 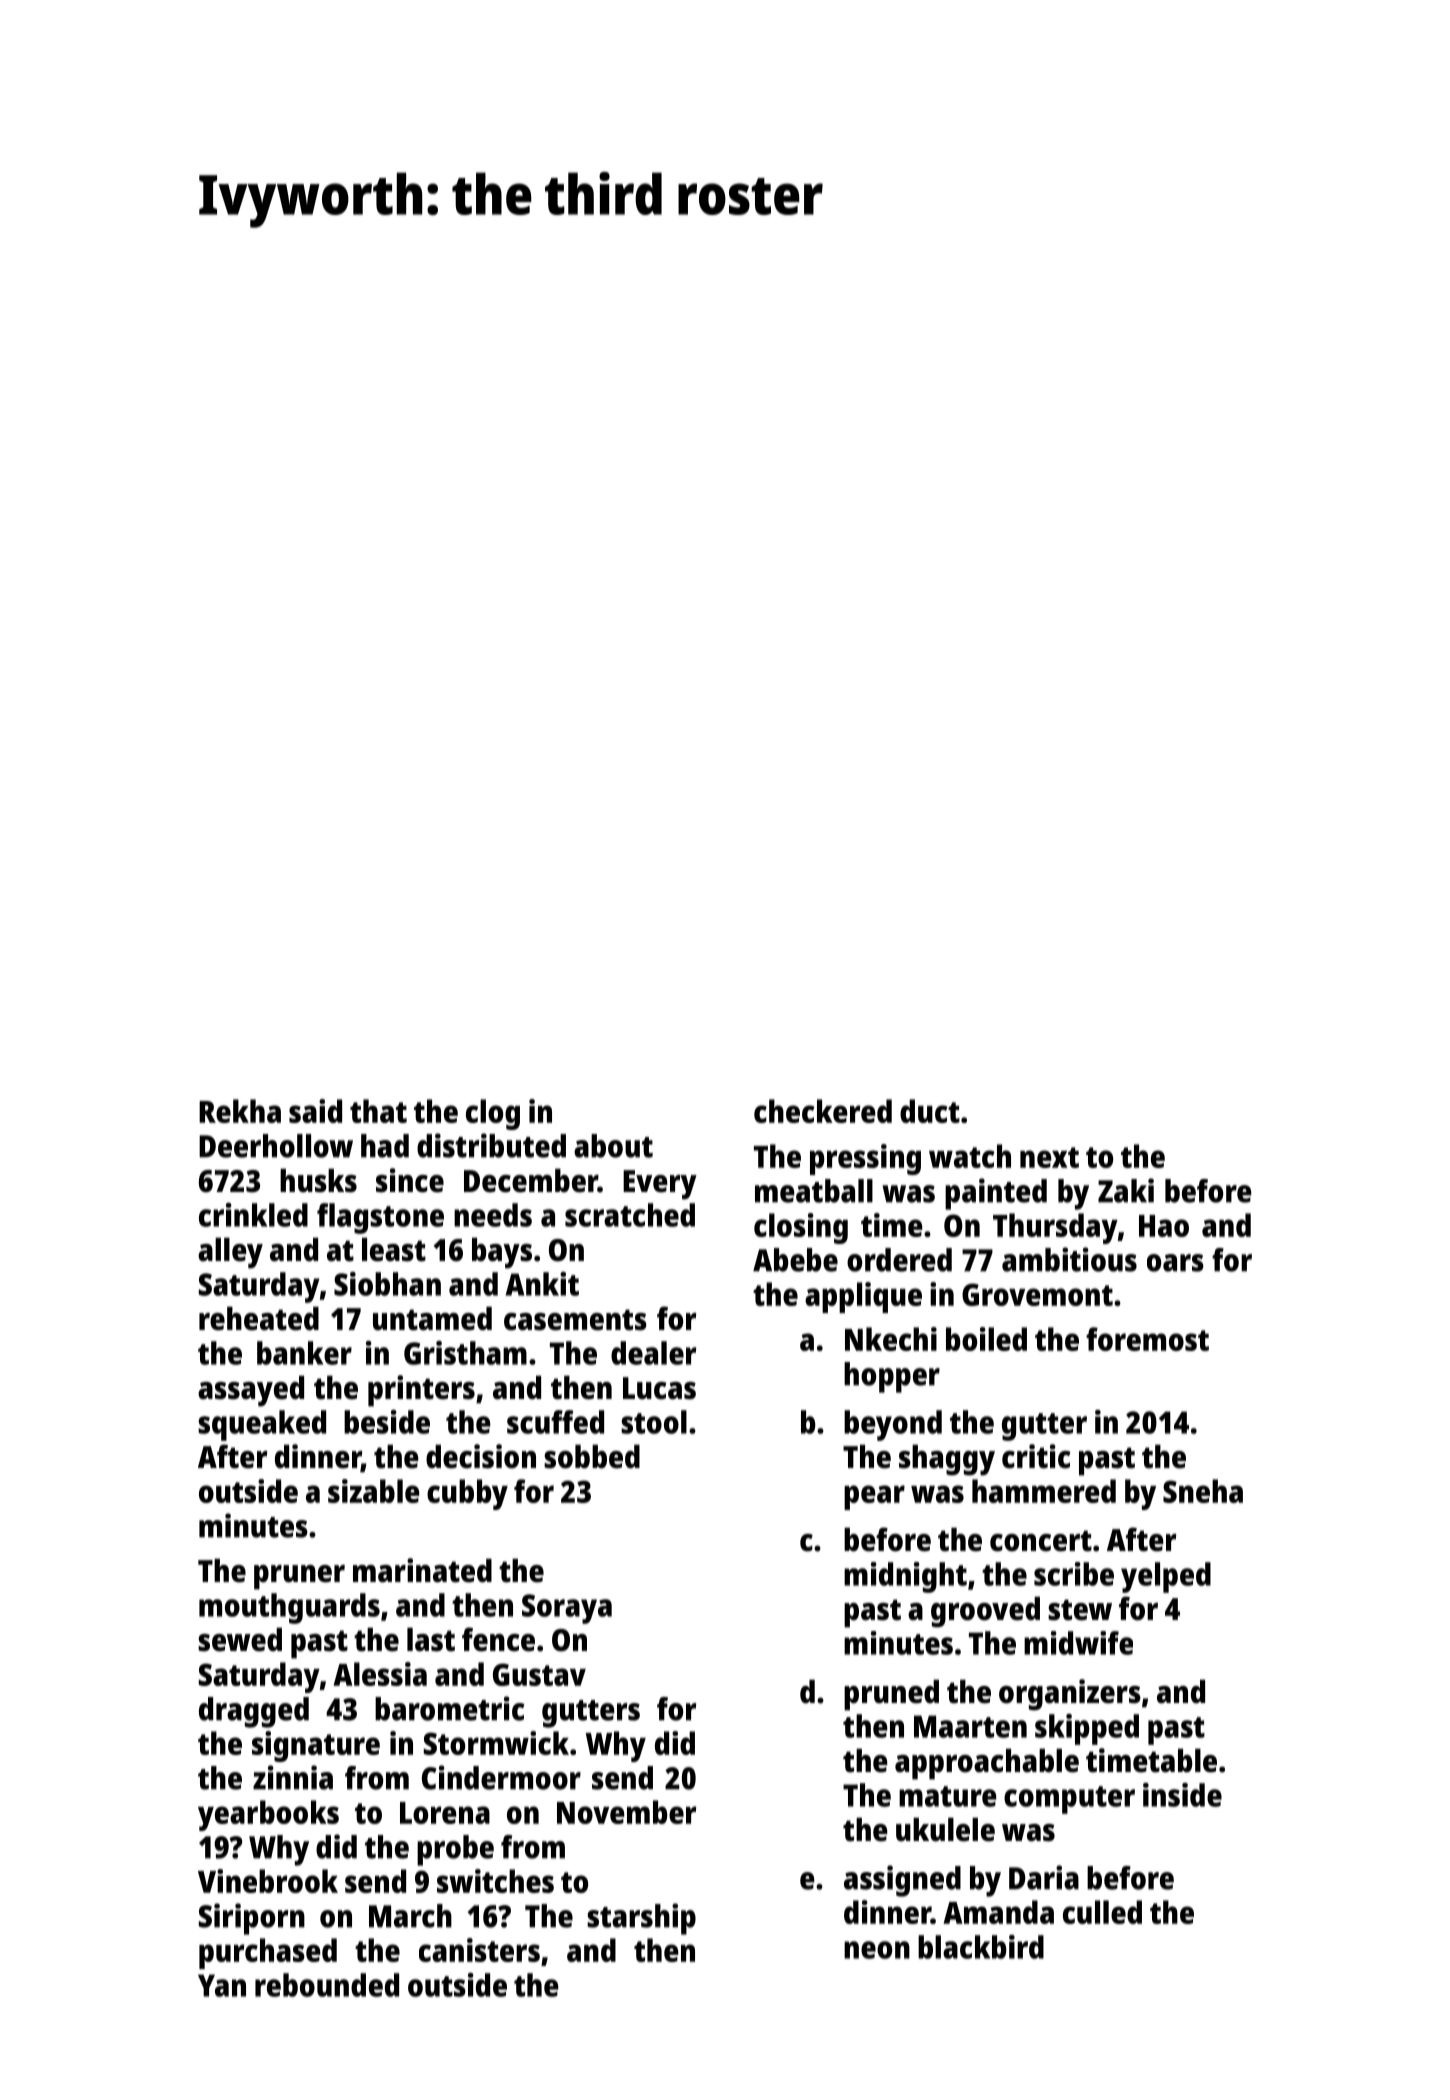 I want to click on Abebe, so click(x=795, y=1260).
